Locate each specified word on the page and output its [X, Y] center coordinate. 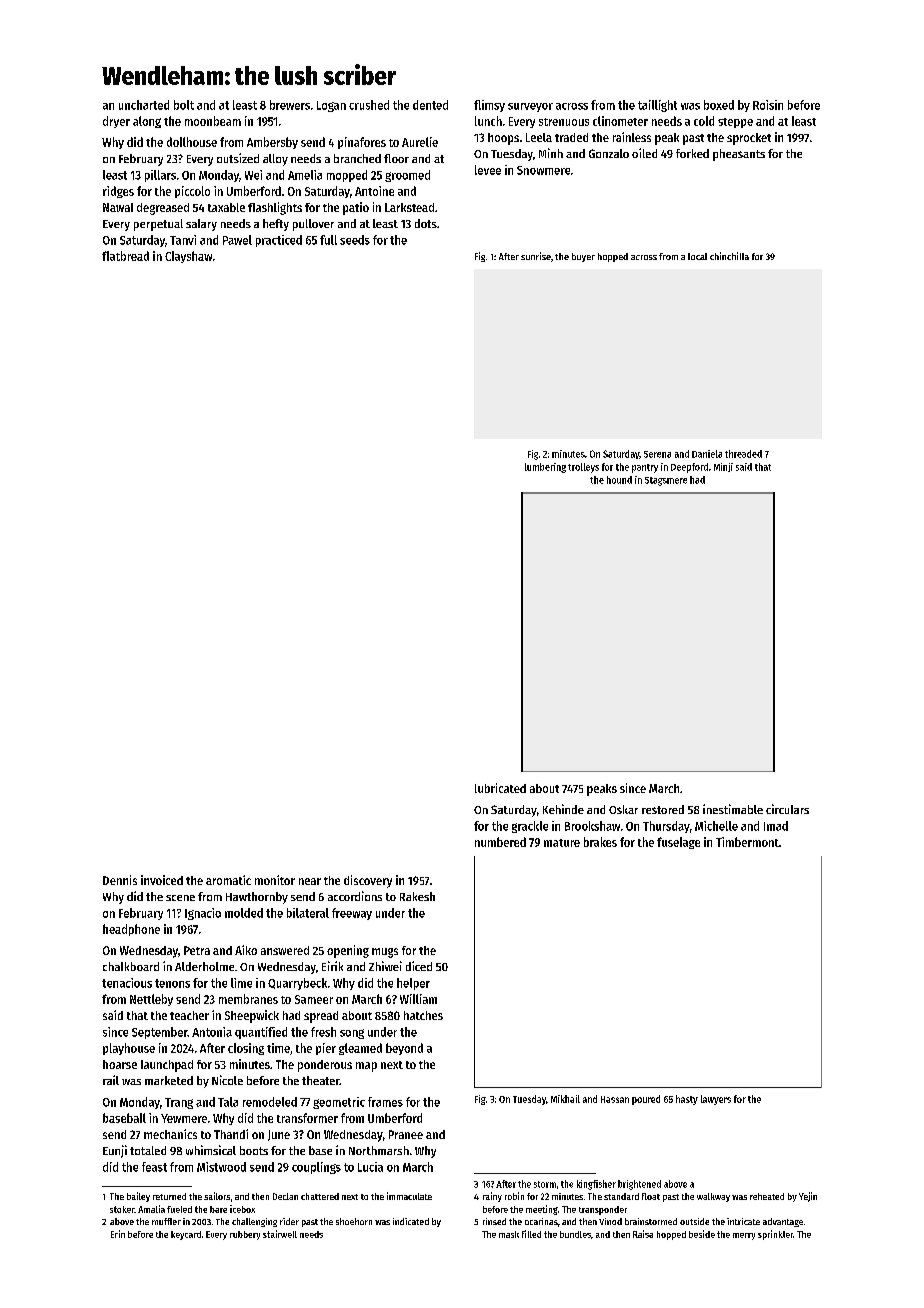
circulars [787, 809]
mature [562, 843]
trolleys [583, 468]
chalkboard [131, 966]
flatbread [125, 256]
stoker [122, 1209]
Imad [776, 826]
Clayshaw [188, 257]
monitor [275, 880]
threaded [743, 454]
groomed [407, 176]
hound [619, 480]
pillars [160, 176]
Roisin [768, 105]
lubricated [500, 788]
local [697, 256]
